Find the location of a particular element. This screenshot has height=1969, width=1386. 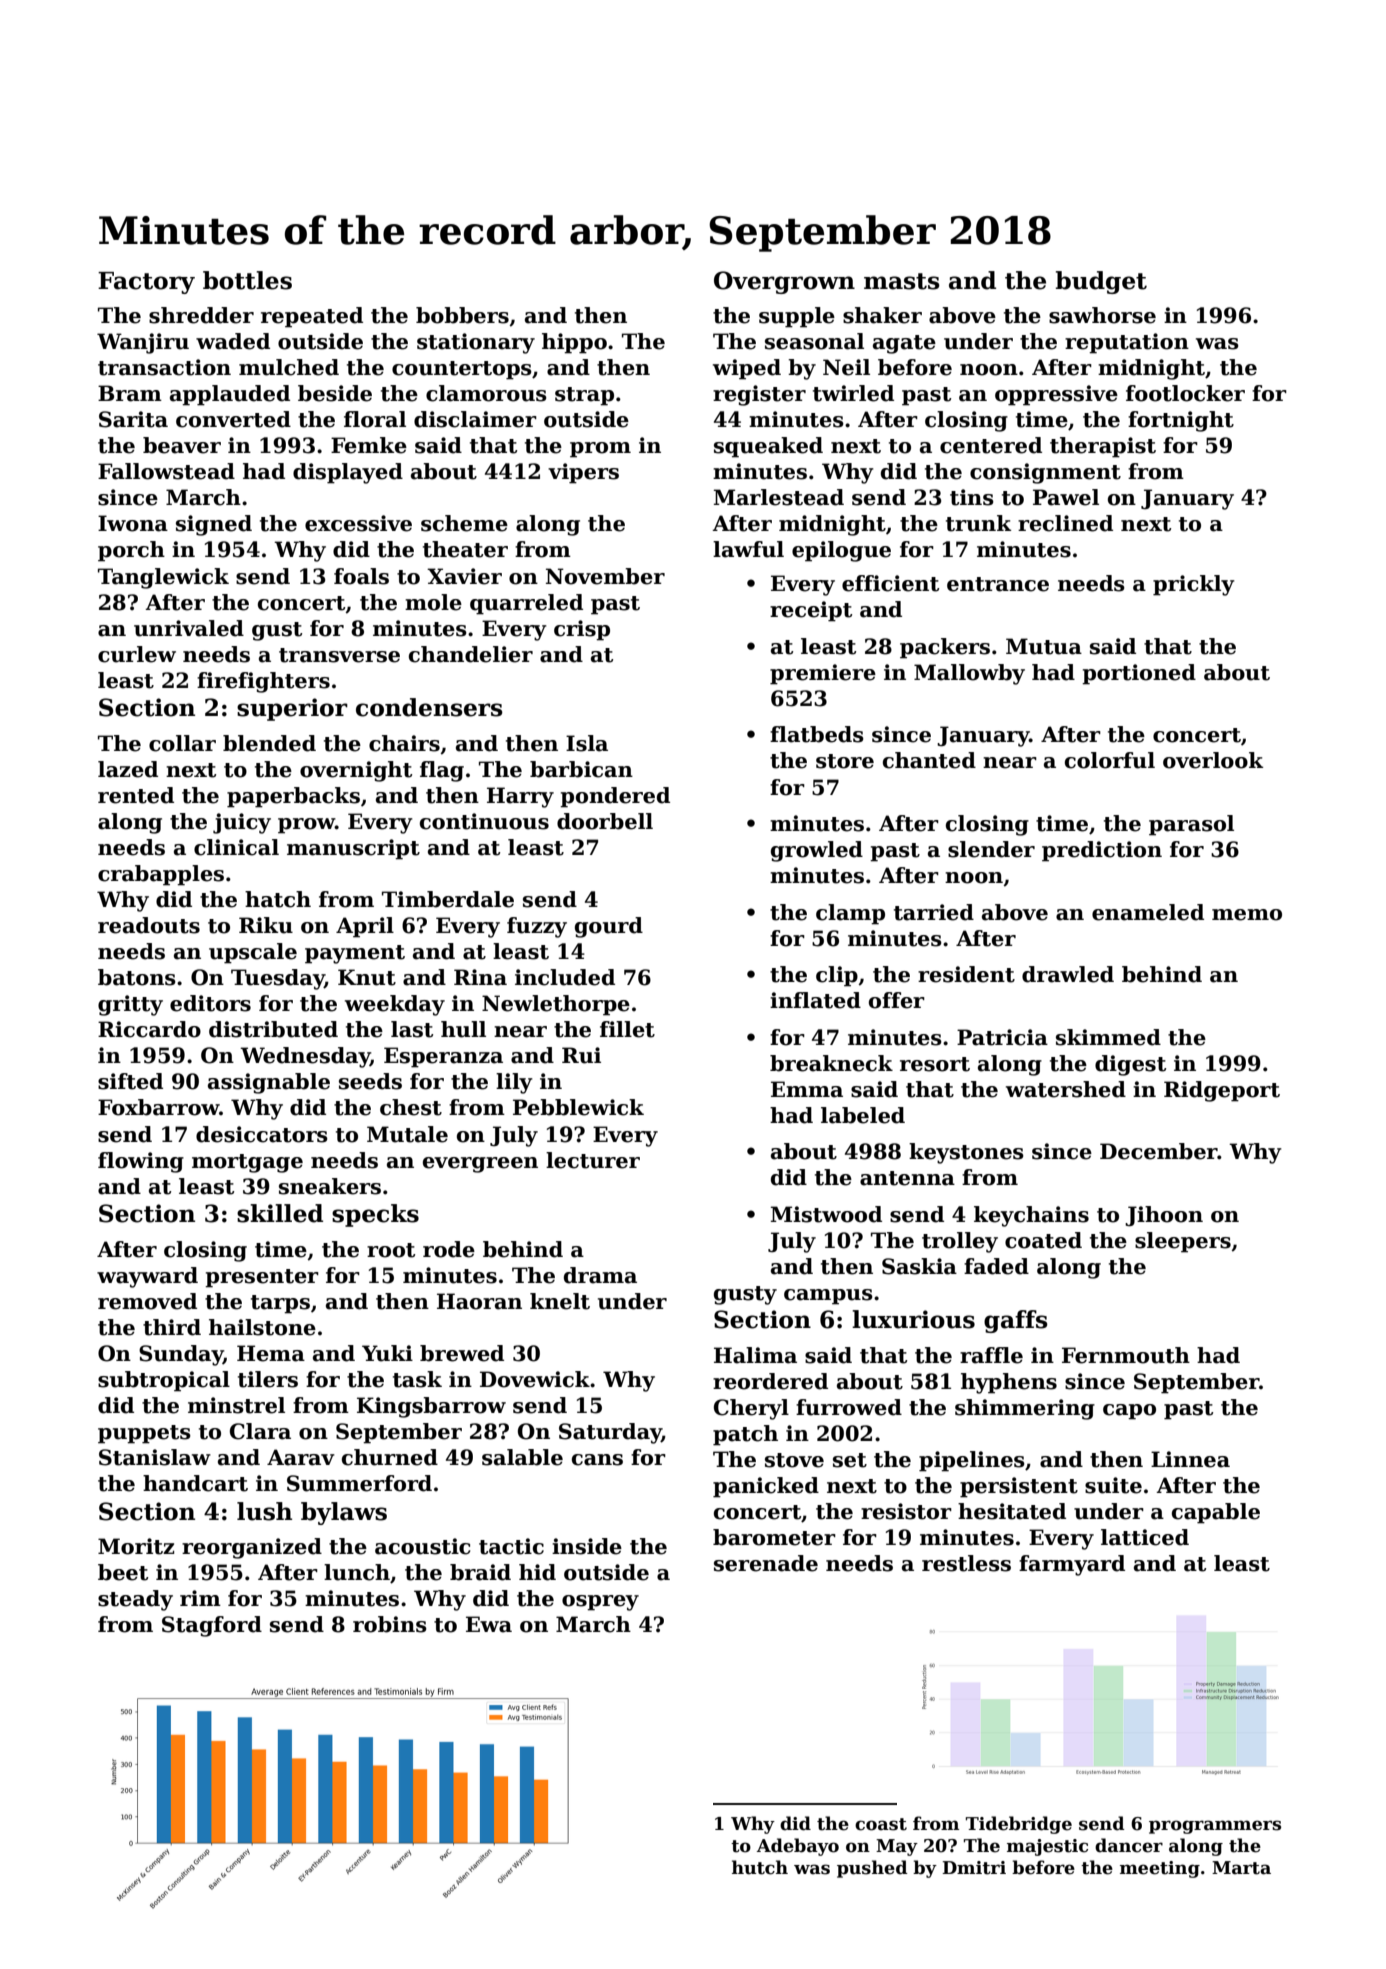

Stagford is located at coordinates (212, 1626).
